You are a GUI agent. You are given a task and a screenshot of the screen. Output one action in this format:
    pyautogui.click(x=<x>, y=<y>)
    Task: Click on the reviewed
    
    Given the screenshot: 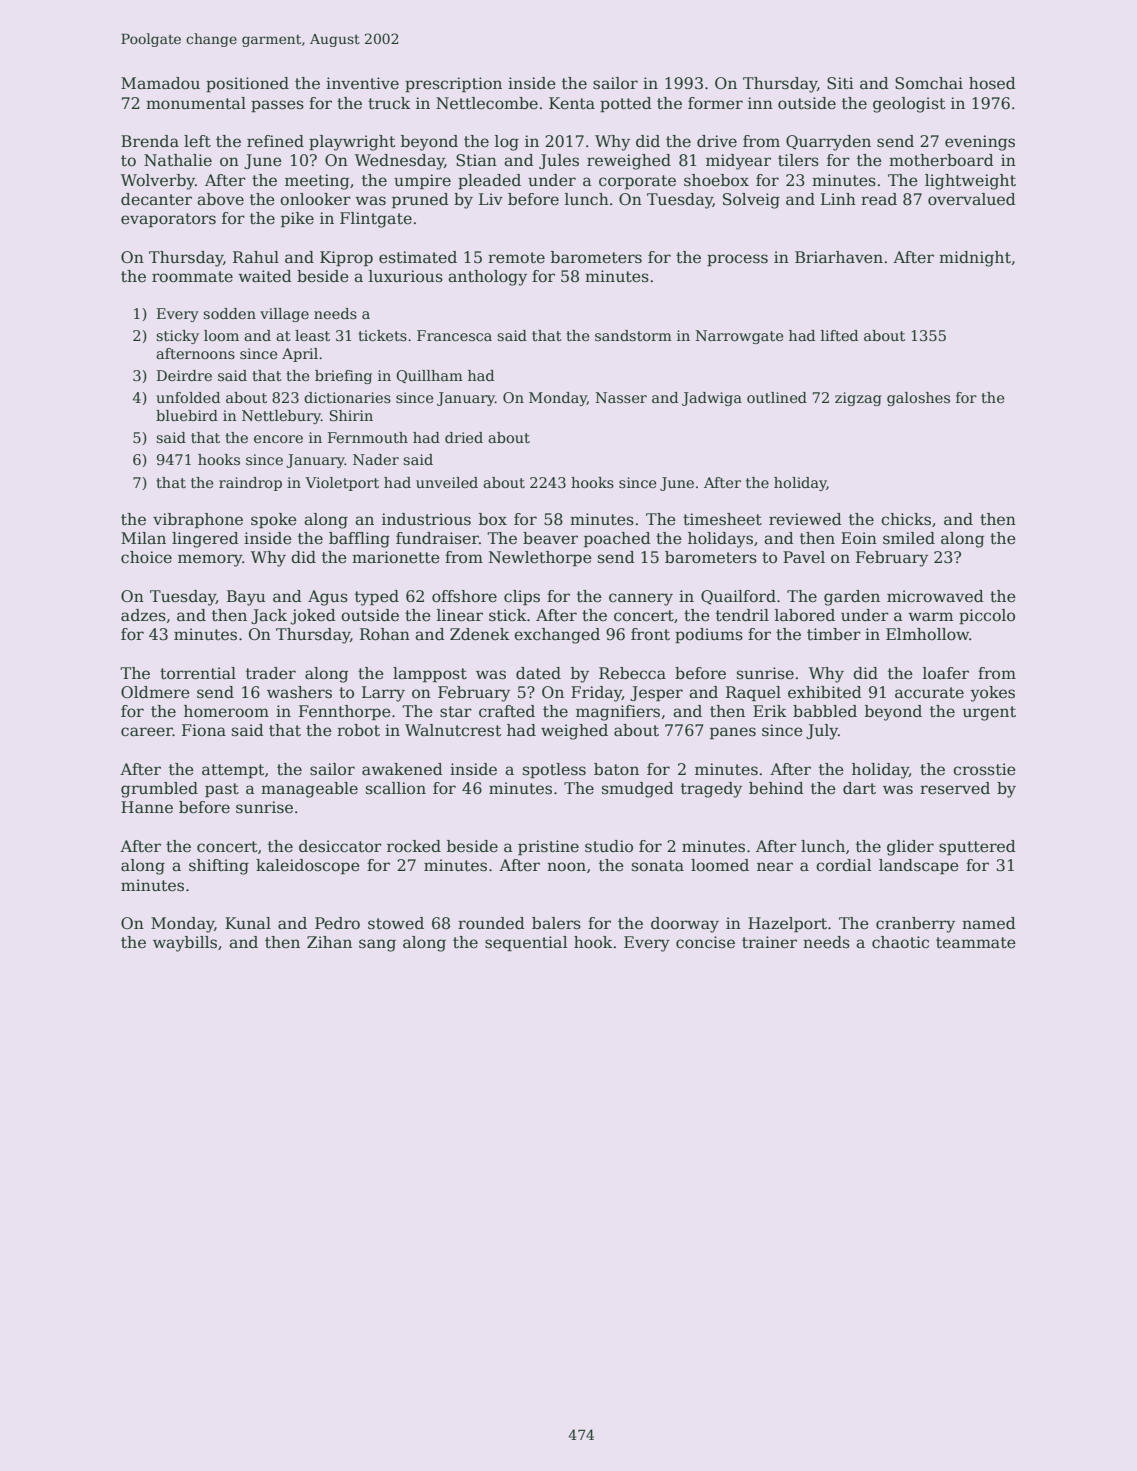 What is the action you would take?
    pyautogui.click(x=805, y=519)
